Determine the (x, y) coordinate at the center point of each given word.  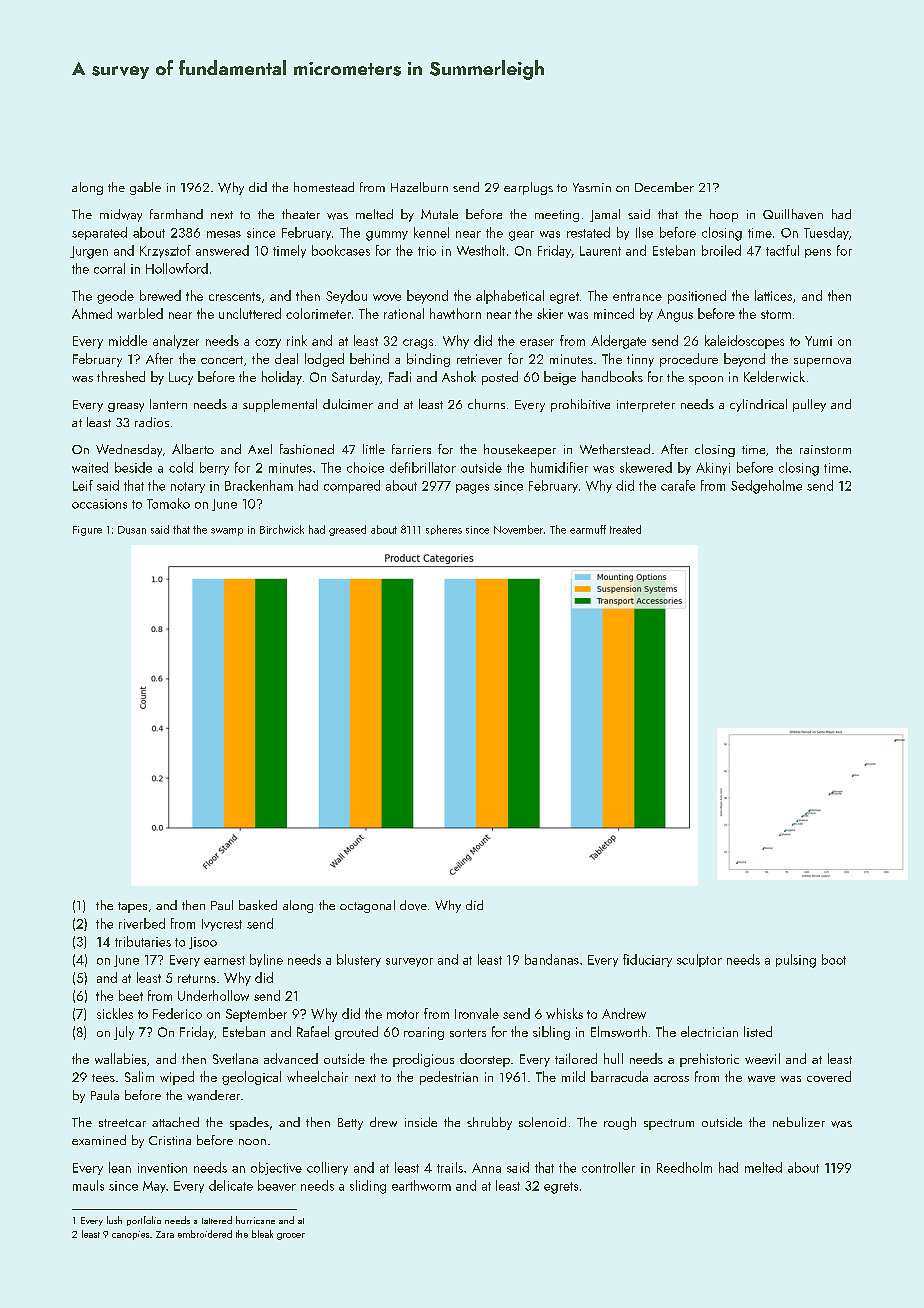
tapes (132, 907)
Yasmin (592, 187)
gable (145, 188)
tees (103, 1078)
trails (450, 1167)
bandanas (552, 959)
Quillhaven (793, 214)
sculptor (699, 960)
